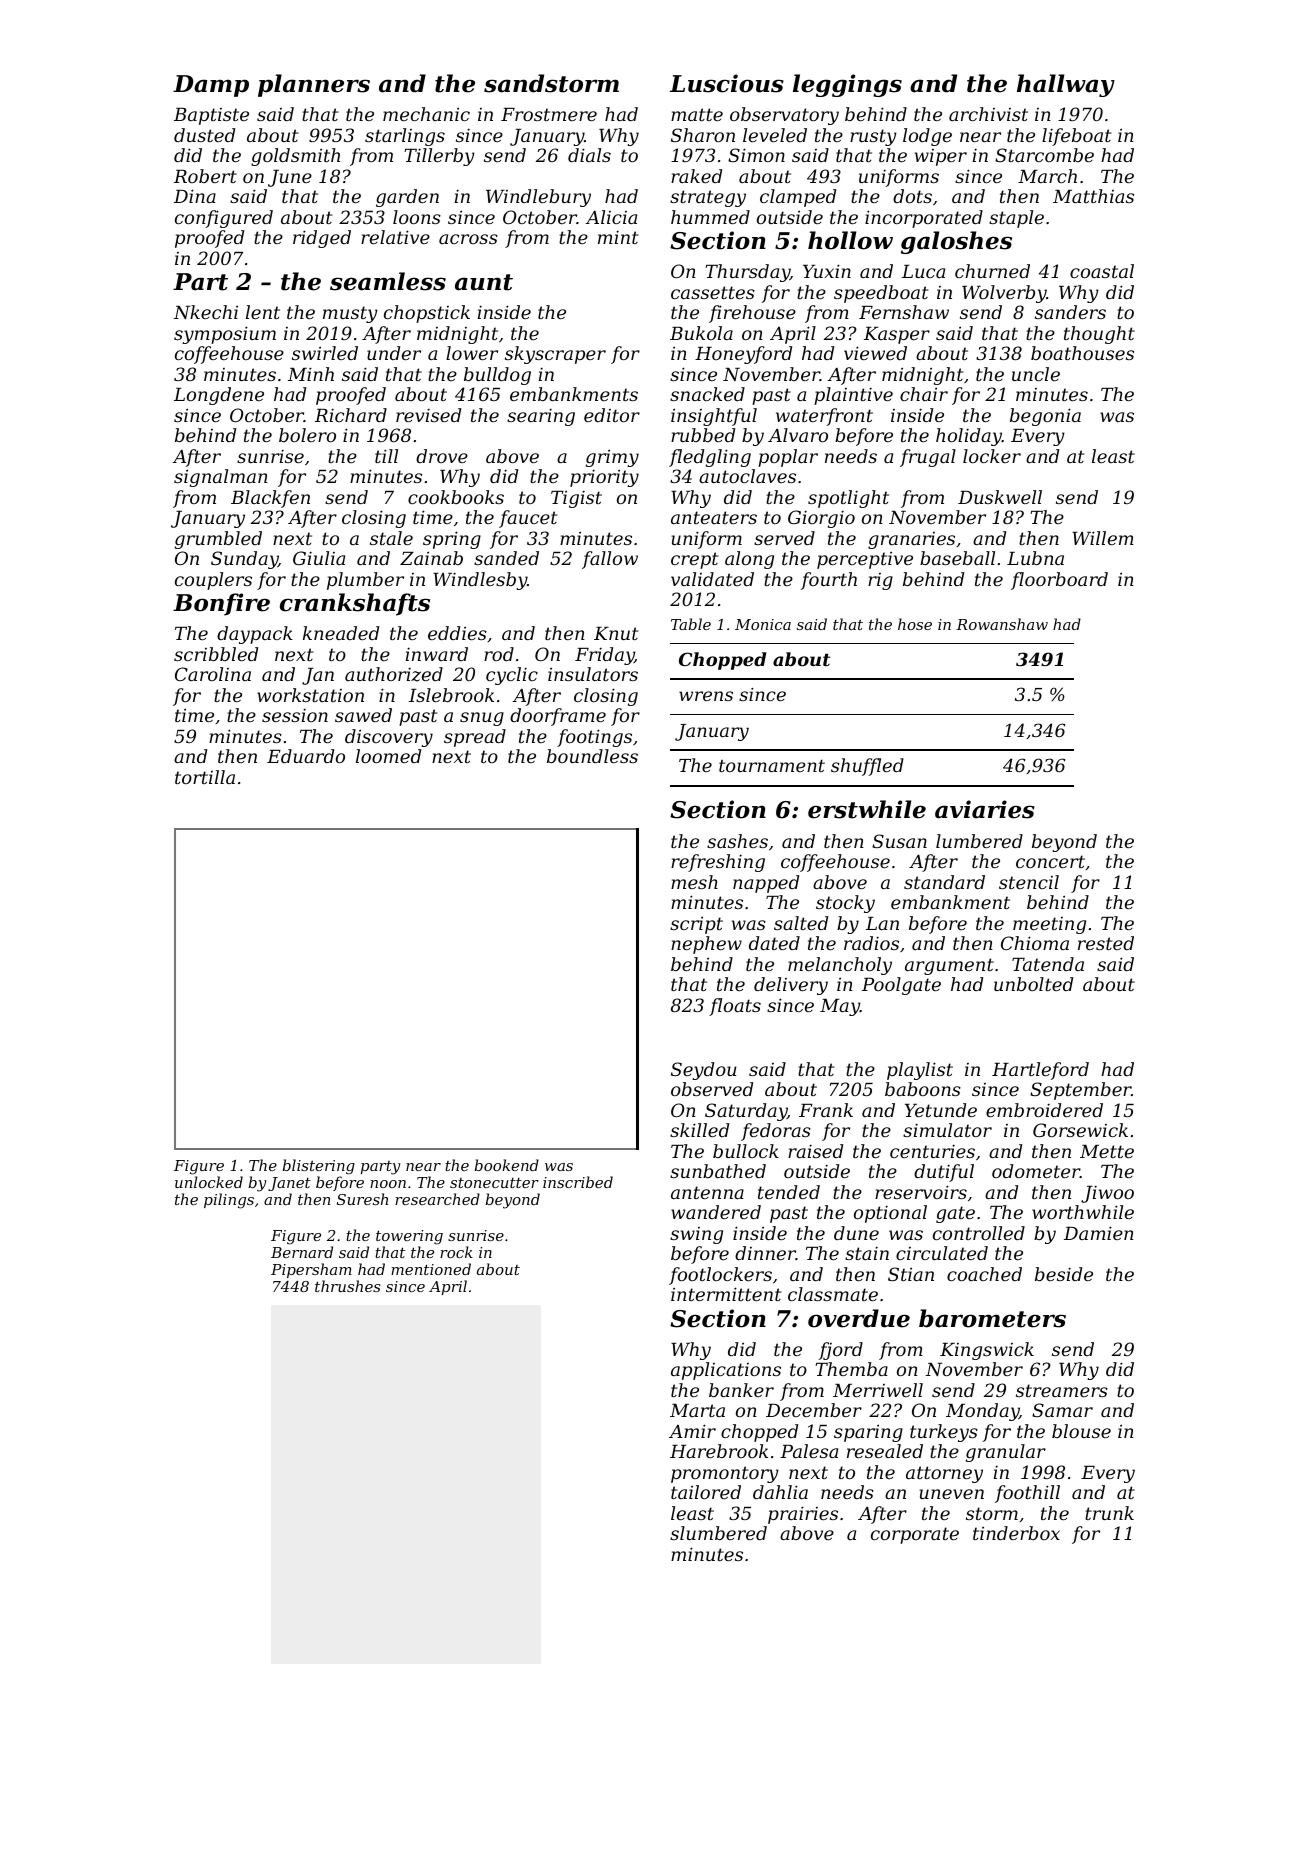 Image resolution: width=1309 pixels, height=1852 pixels. I want to click on archivist, so click(988, 114).
